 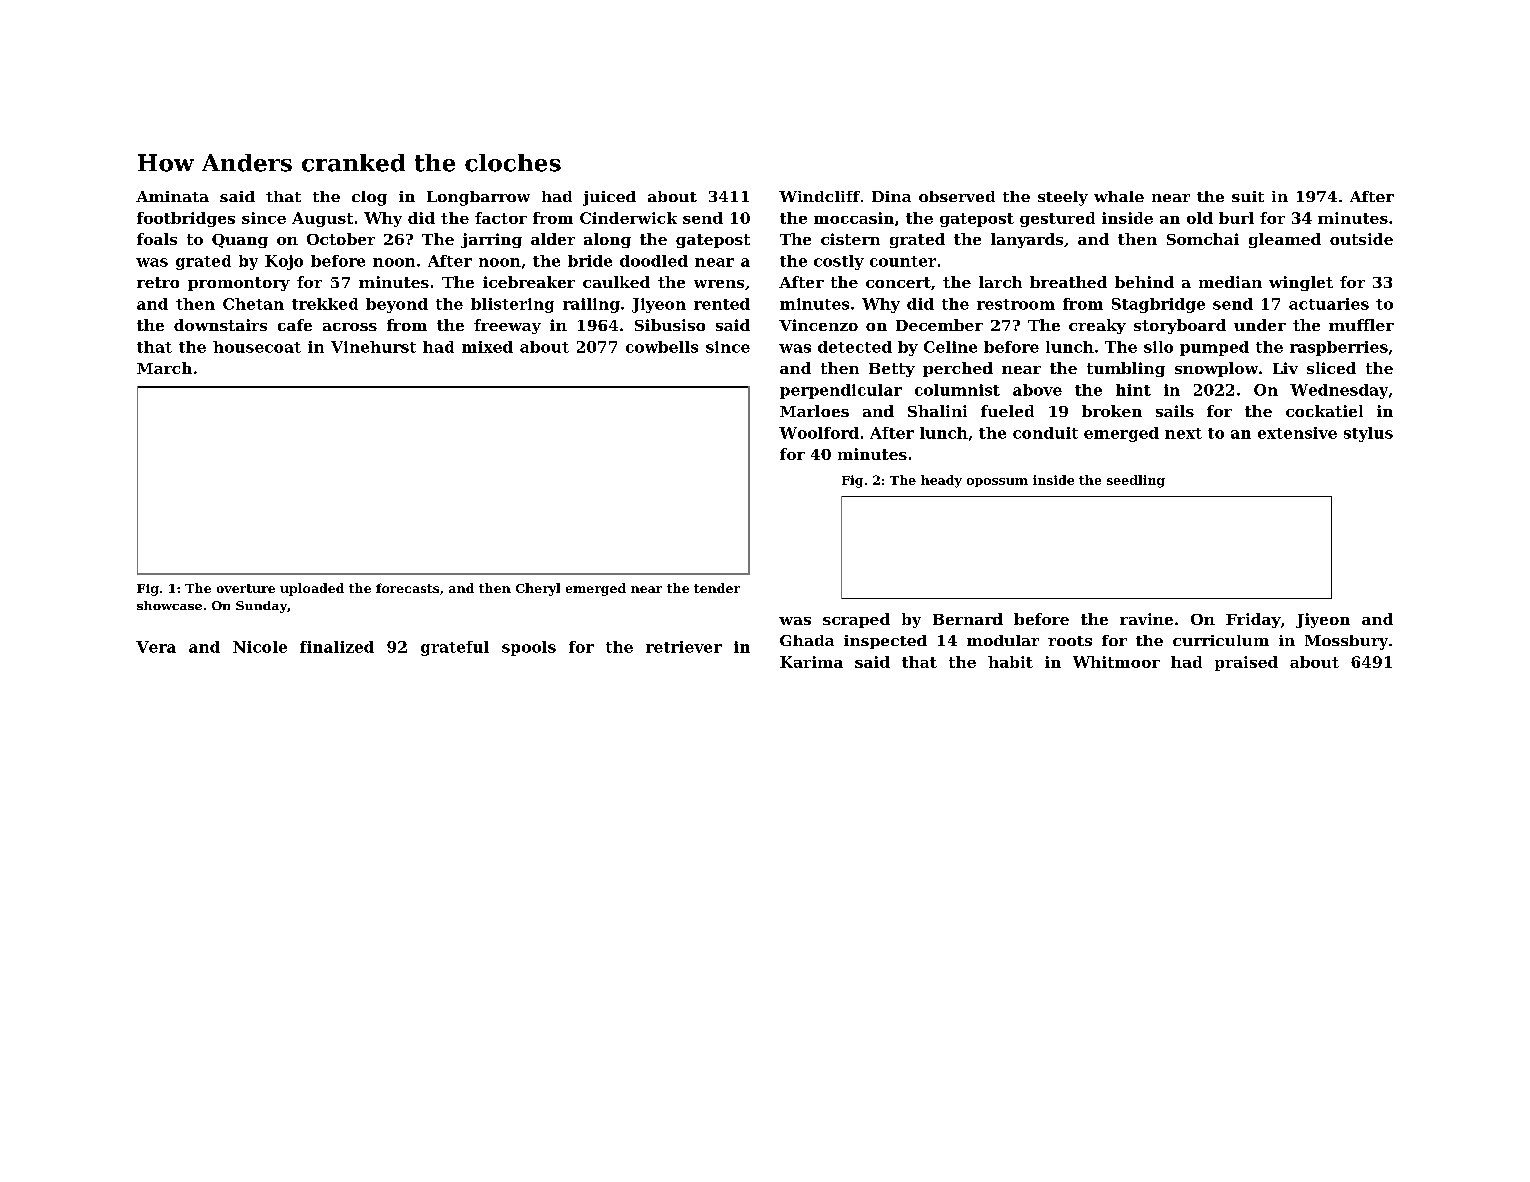 I want to click on overture, so click(x=246, y=588).
